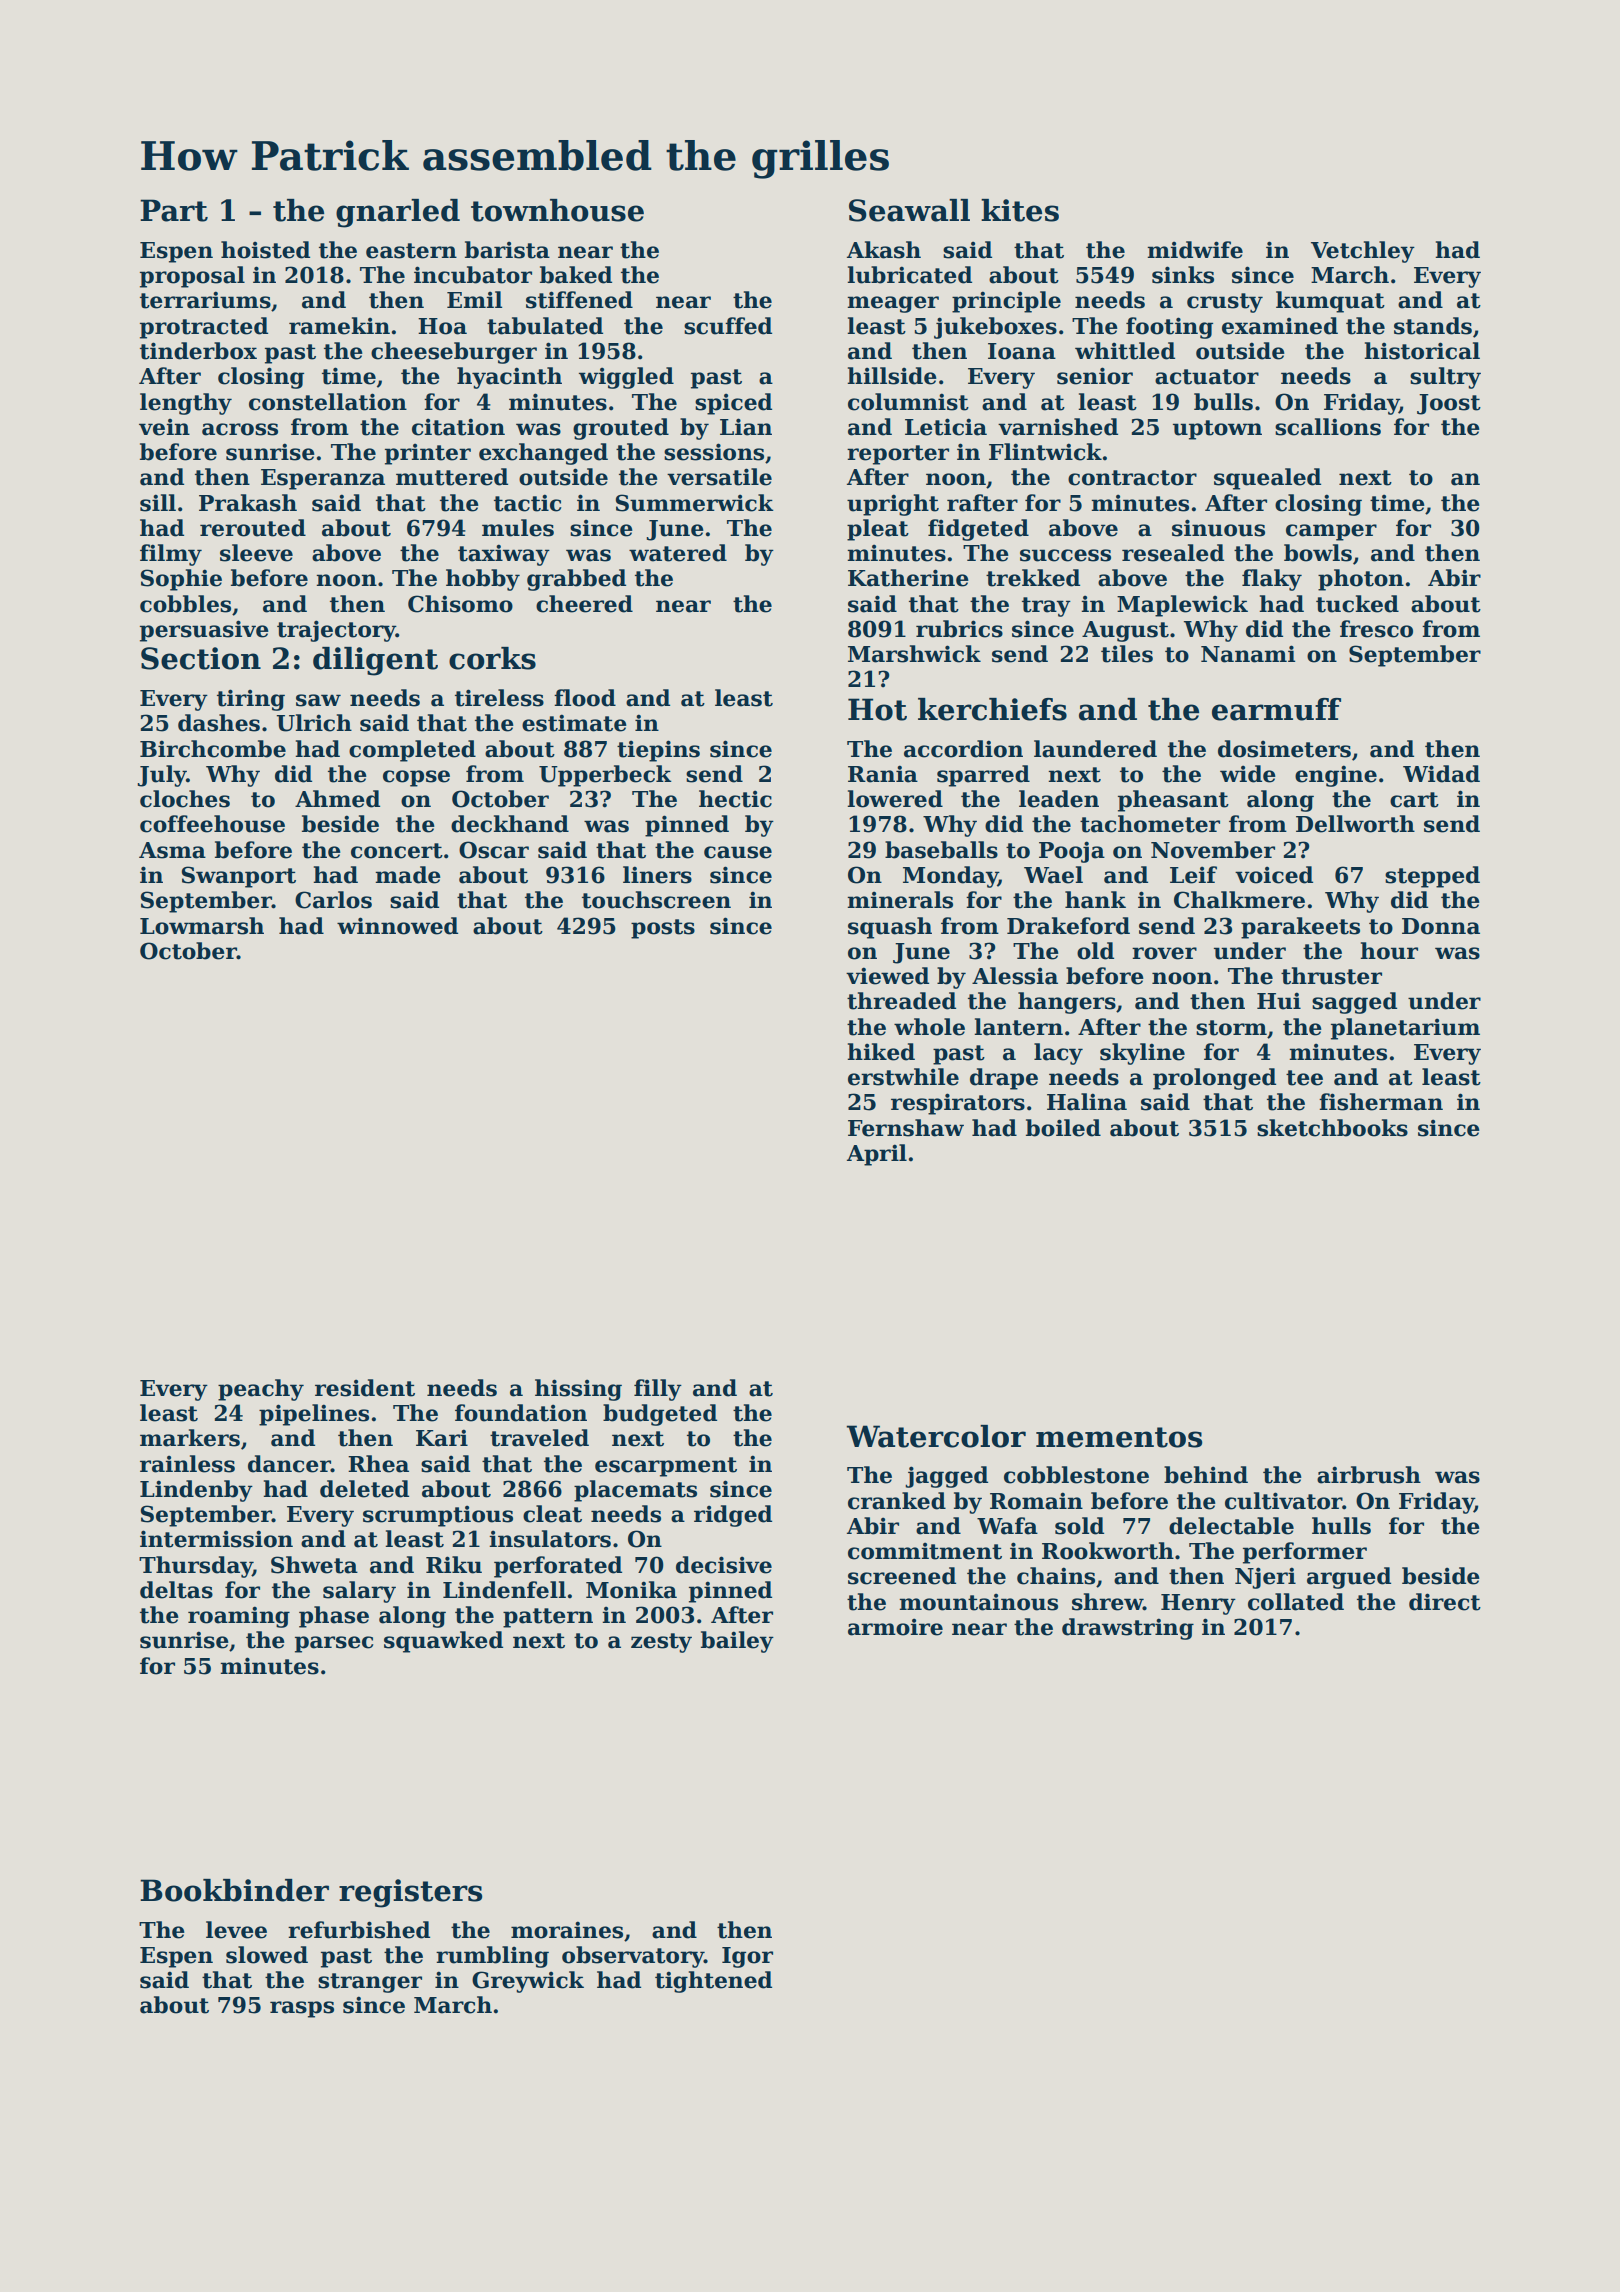 The height and width of the screenshot is (2292, 1620). I want to click on Vetchley, so click(1363, 252).
